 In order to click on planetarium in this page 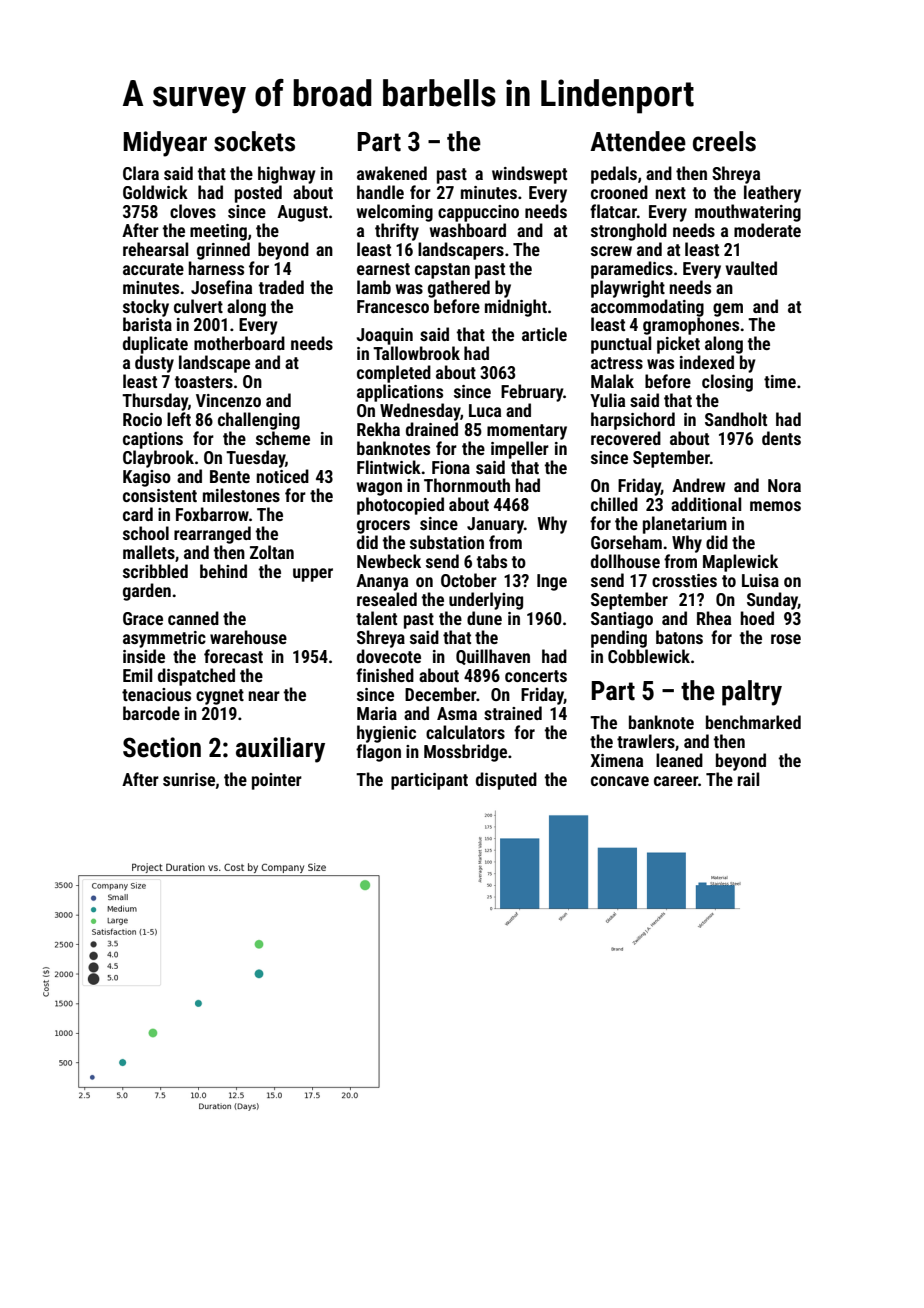, I will do `click(685, 525)`.
